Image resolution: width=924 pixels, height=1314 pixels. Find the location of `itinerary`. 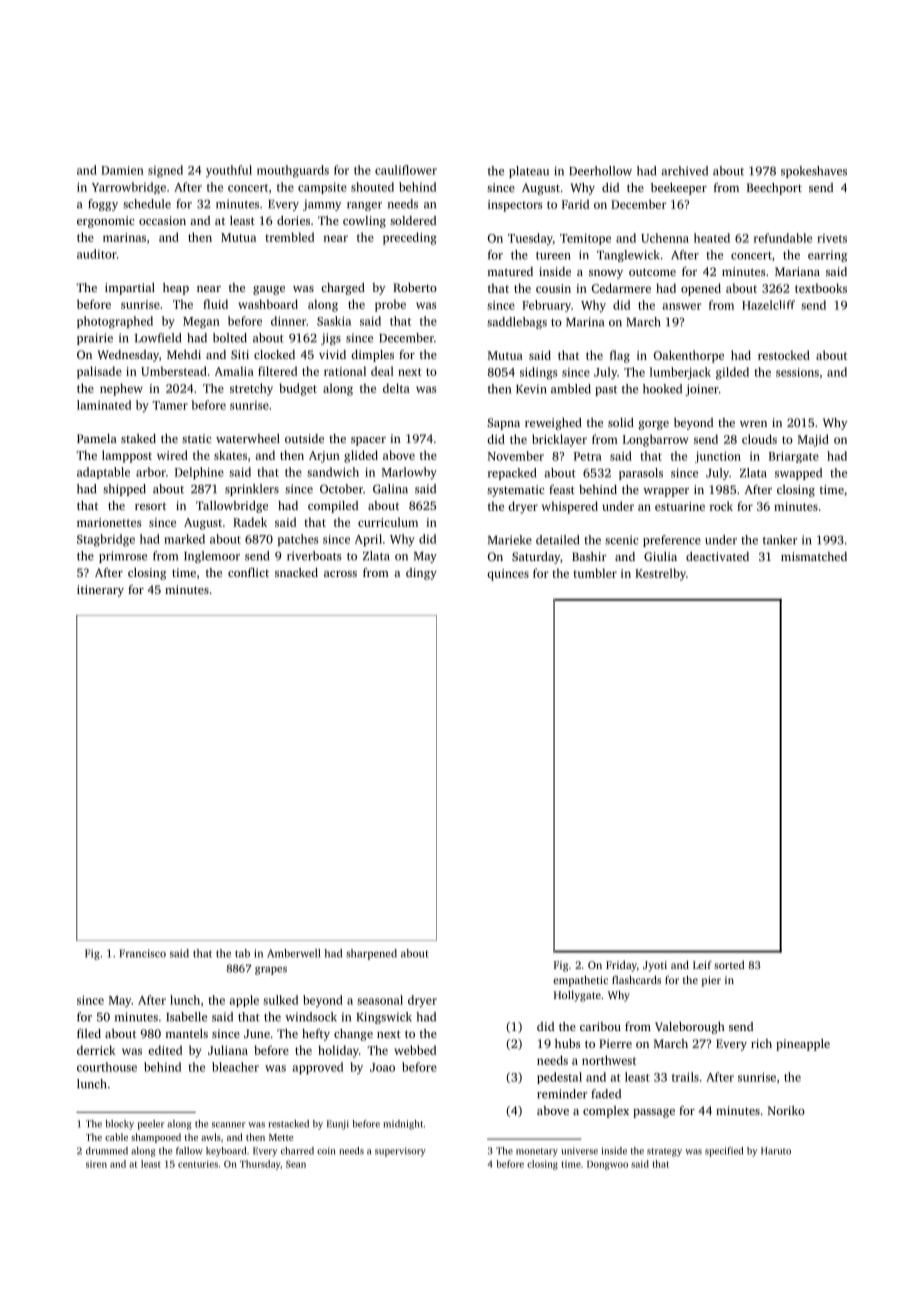

itinerary is located at coordinates (100, 591).
